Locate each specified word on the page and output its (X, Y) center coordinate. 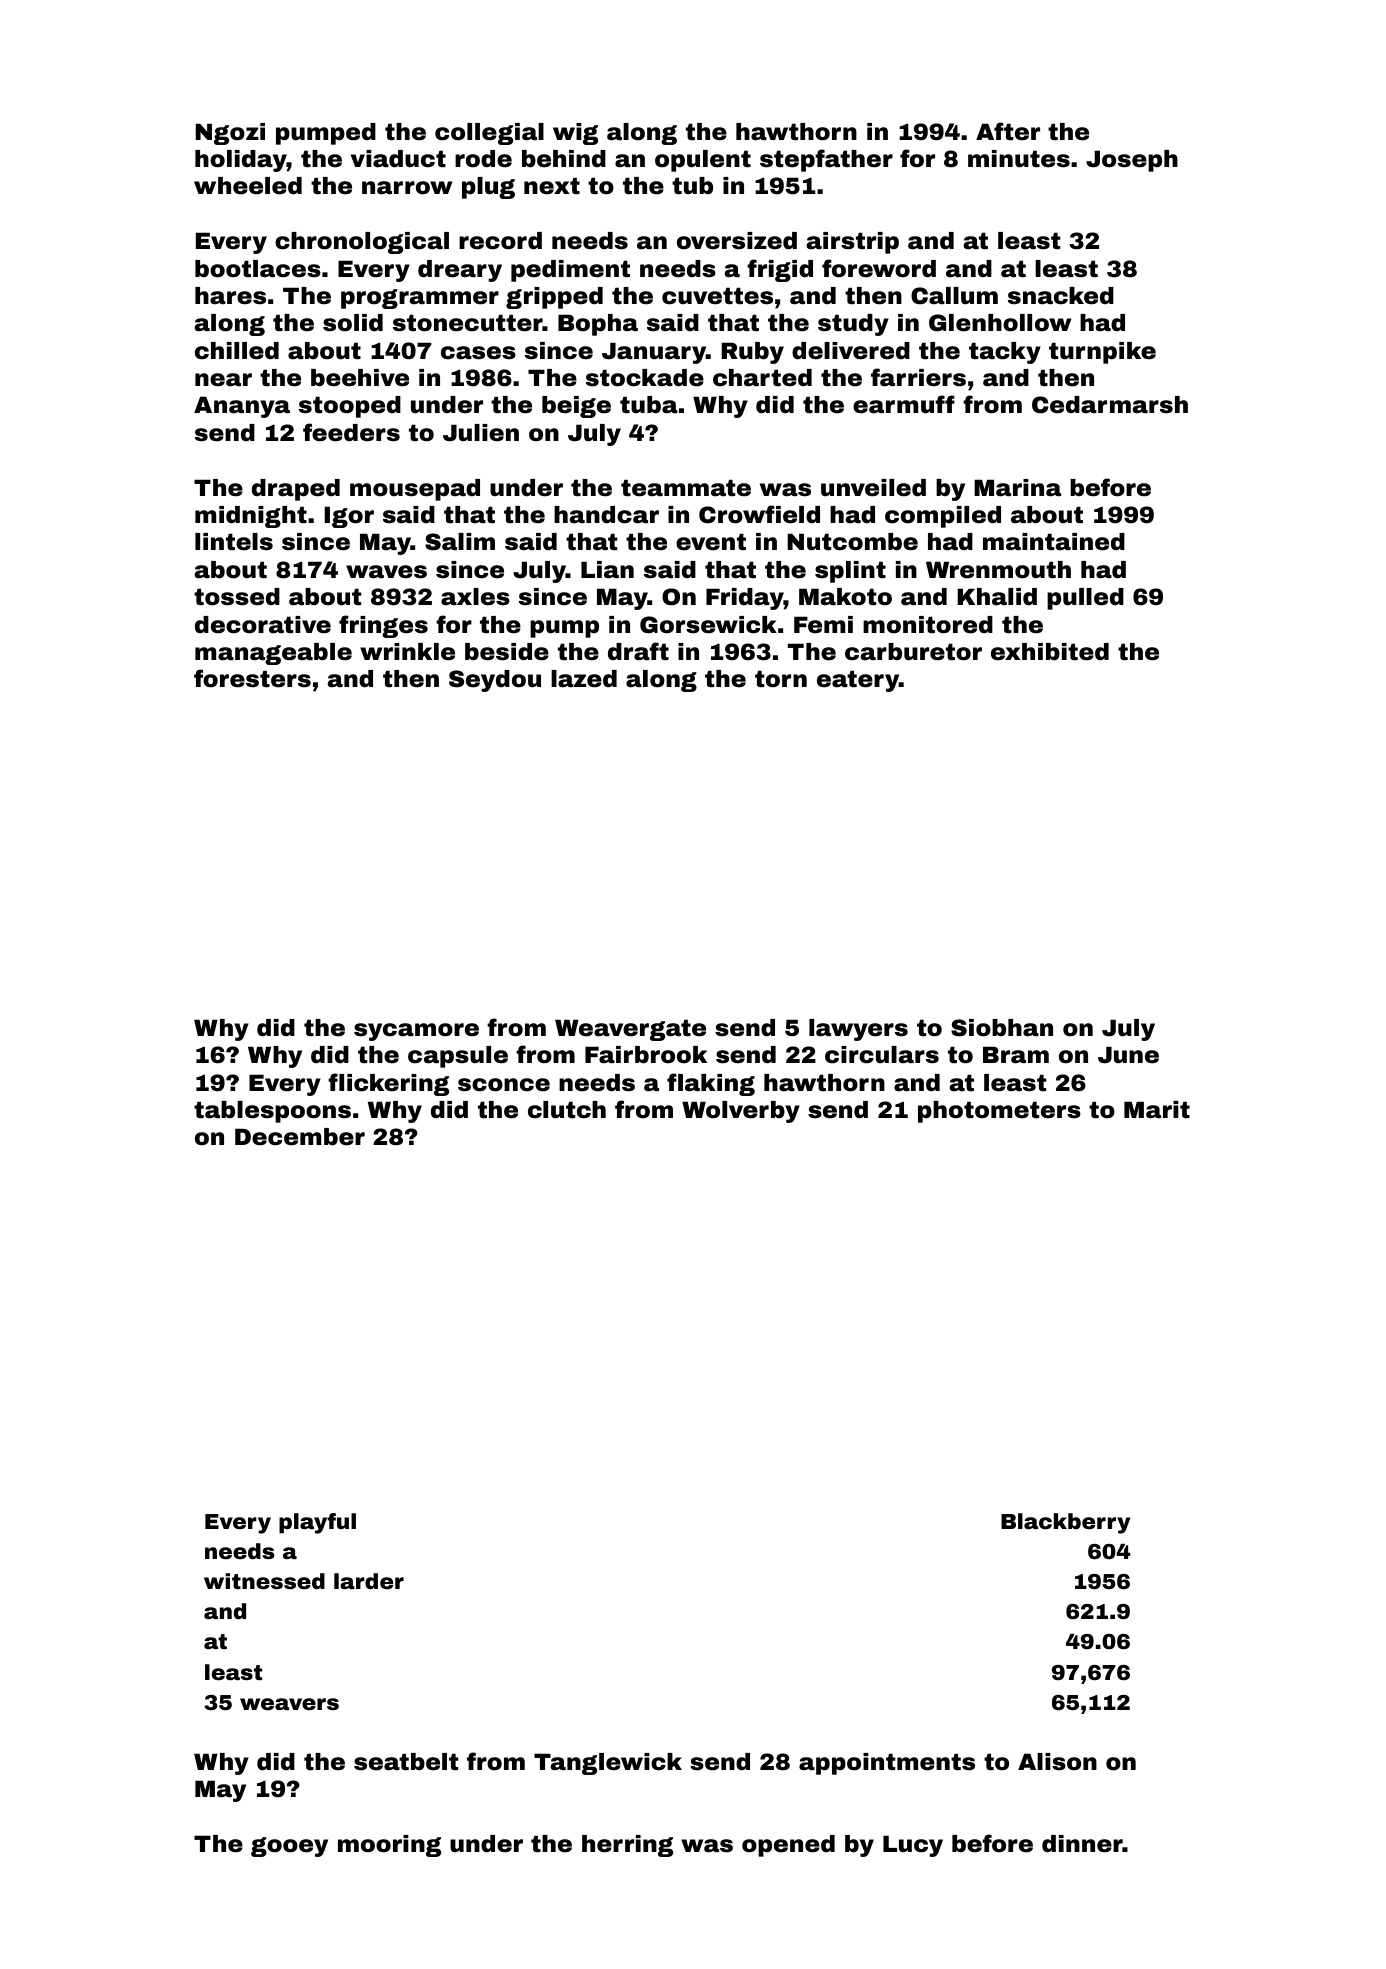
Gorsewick (708, 625)
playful (317, 1523)
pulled (1085, 599)
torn (781, 679)
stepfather (826, 160)
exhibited (1050, 652)
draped (296, 490)
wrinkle (407, 652)
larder (369, 1581)
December (300, 1137)
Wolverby (741, 1112)
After (1008, 131)
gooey (289, 1847)
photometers (999, 1112)
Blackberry (1065, 1523)
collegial (489, 134)
